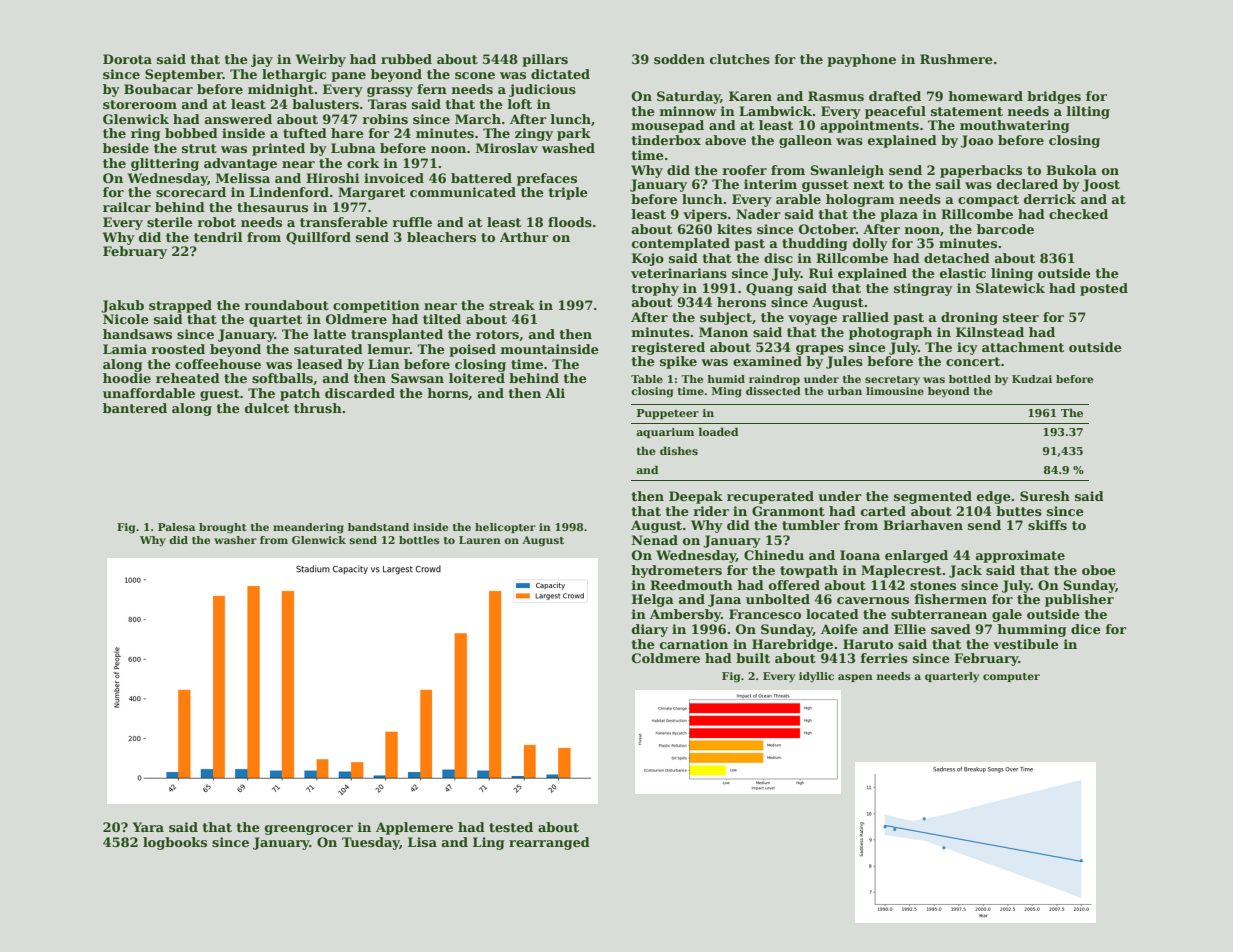 This document has height=952, width=1233. I want to click on rearranged, so click(549, 843).
